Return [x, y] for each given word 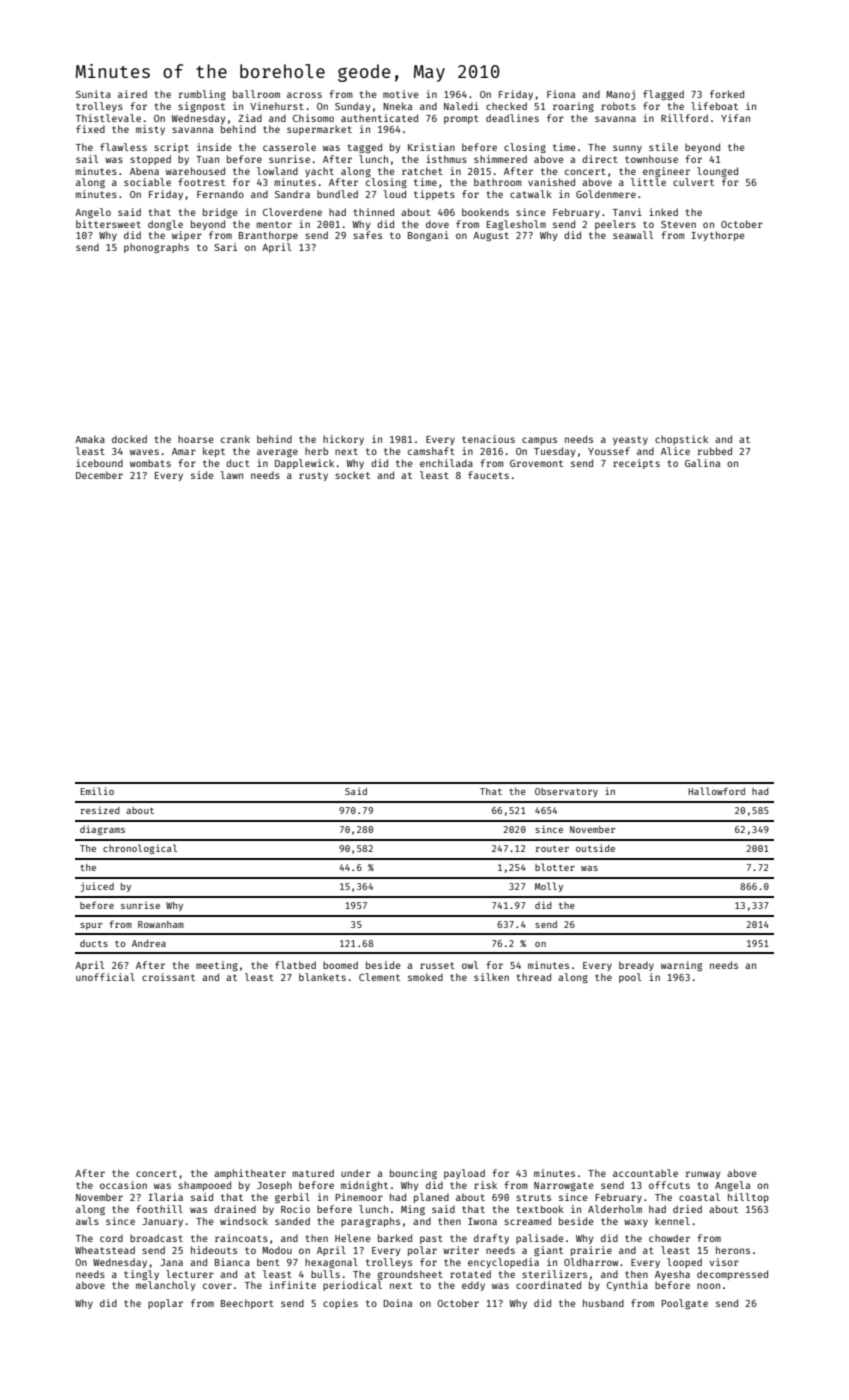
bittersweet [108, 224]
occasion [123, 1185]
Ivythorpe [718, 236]
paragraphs [370, 1222]
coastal [699, 1197]
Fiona [561, 94]
